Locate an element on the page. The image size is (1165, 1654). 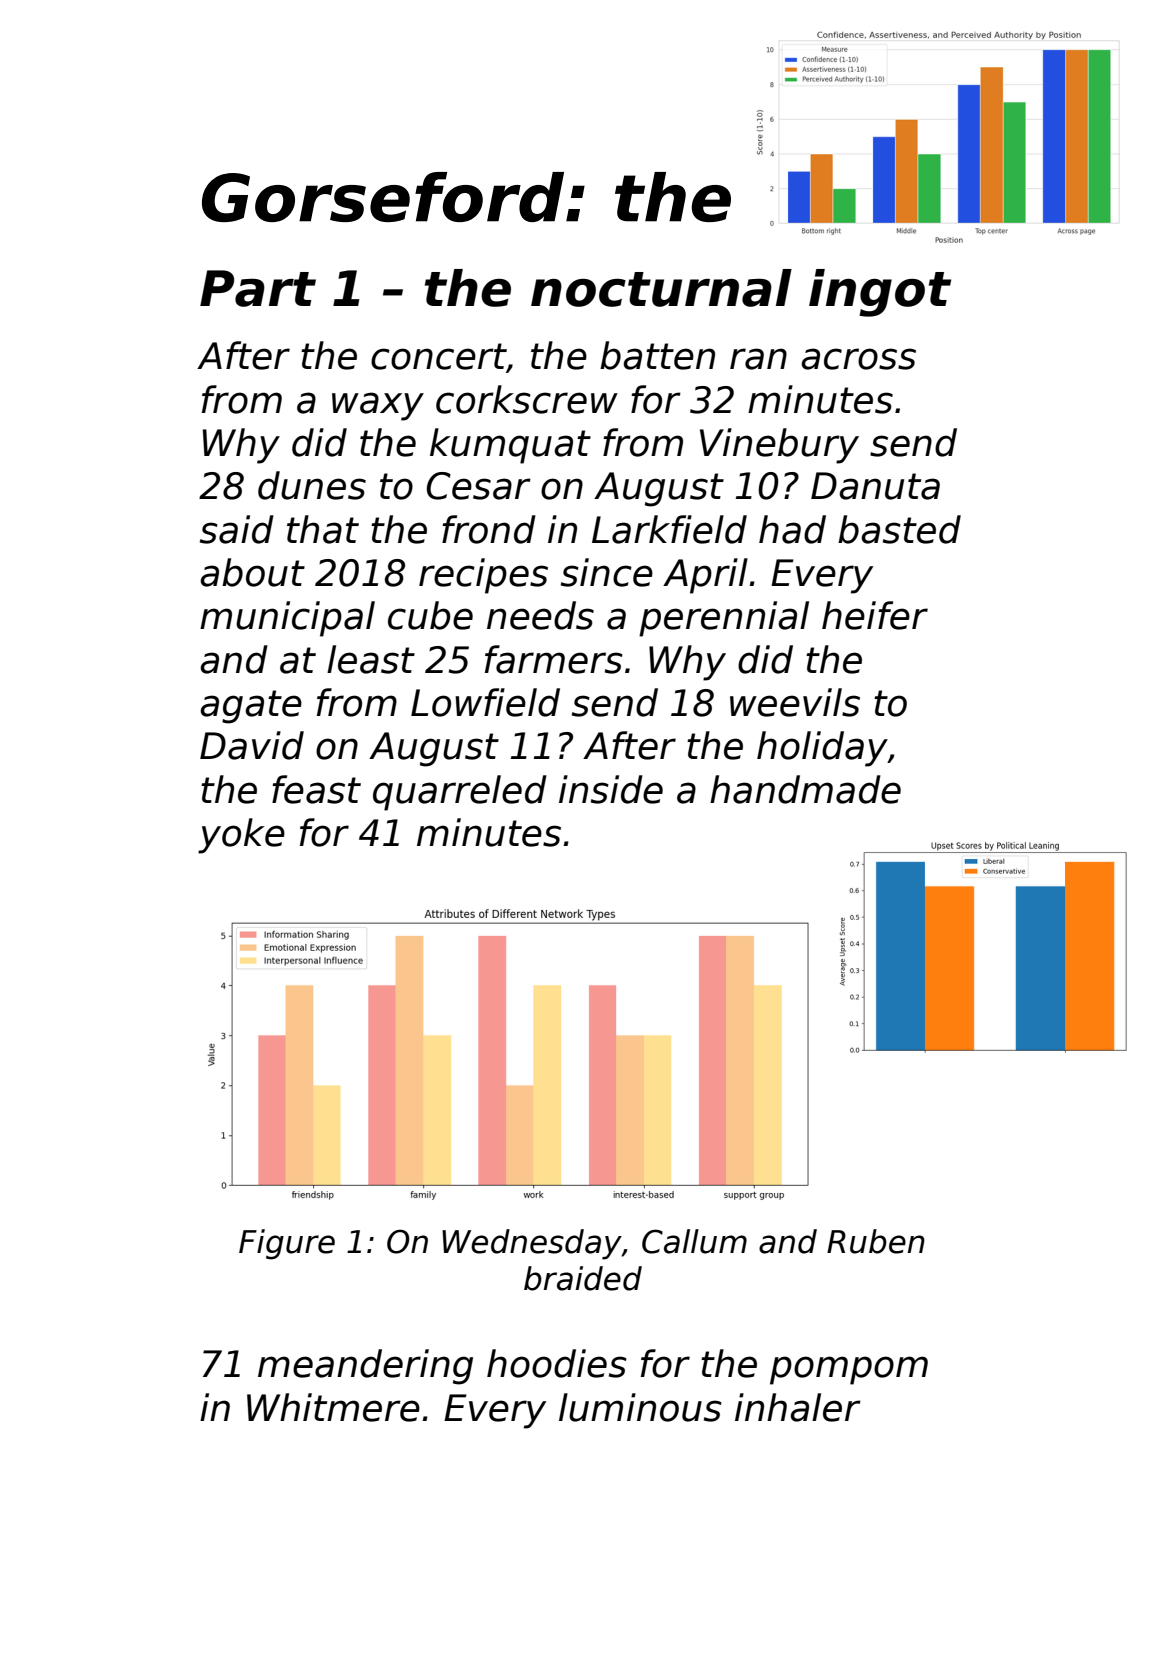
nocturnal is located at coordinates (661, 288).
